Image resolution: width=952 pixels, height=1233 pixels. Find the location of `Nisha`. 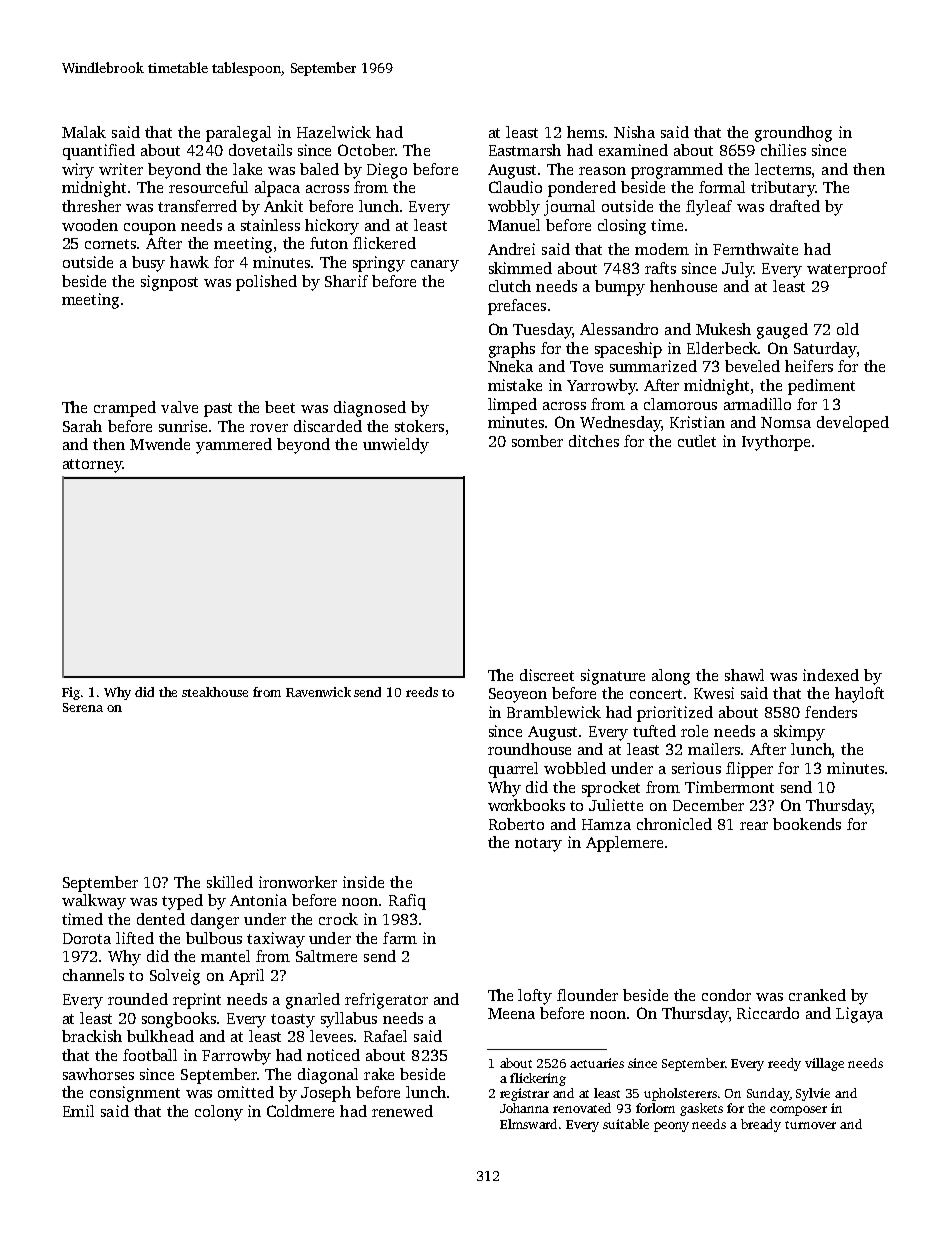

Nisha is located at coordinates (634, 132).
